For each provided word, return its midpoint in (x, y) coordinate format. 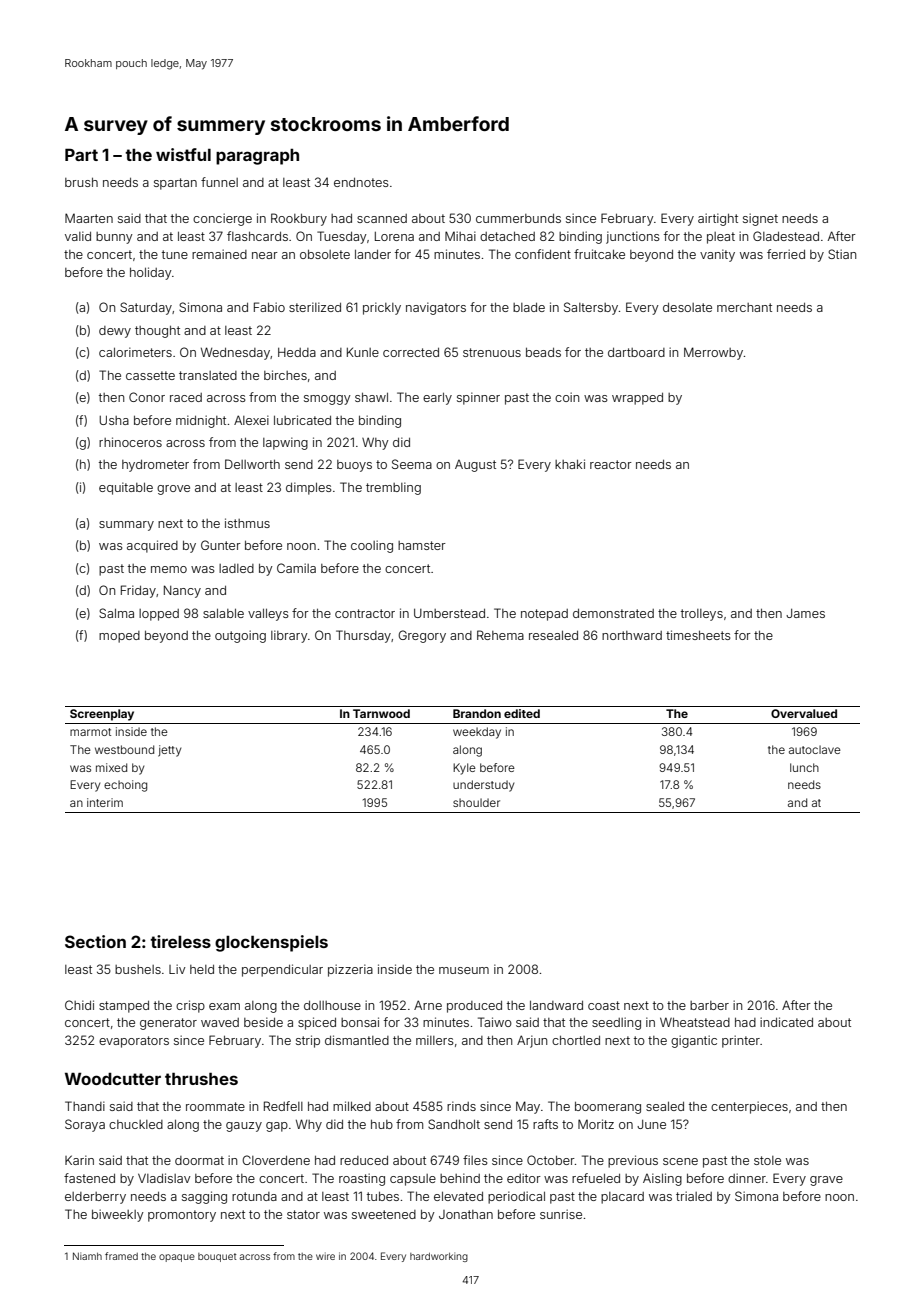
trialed (694, 1196)
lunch (804, 767)
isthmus (247, 523)
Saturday (146, 308)
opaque (177, 1258)
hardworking (439, 1257)
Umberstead (449, 613)
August (475, 466)
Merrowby (713, 353)
